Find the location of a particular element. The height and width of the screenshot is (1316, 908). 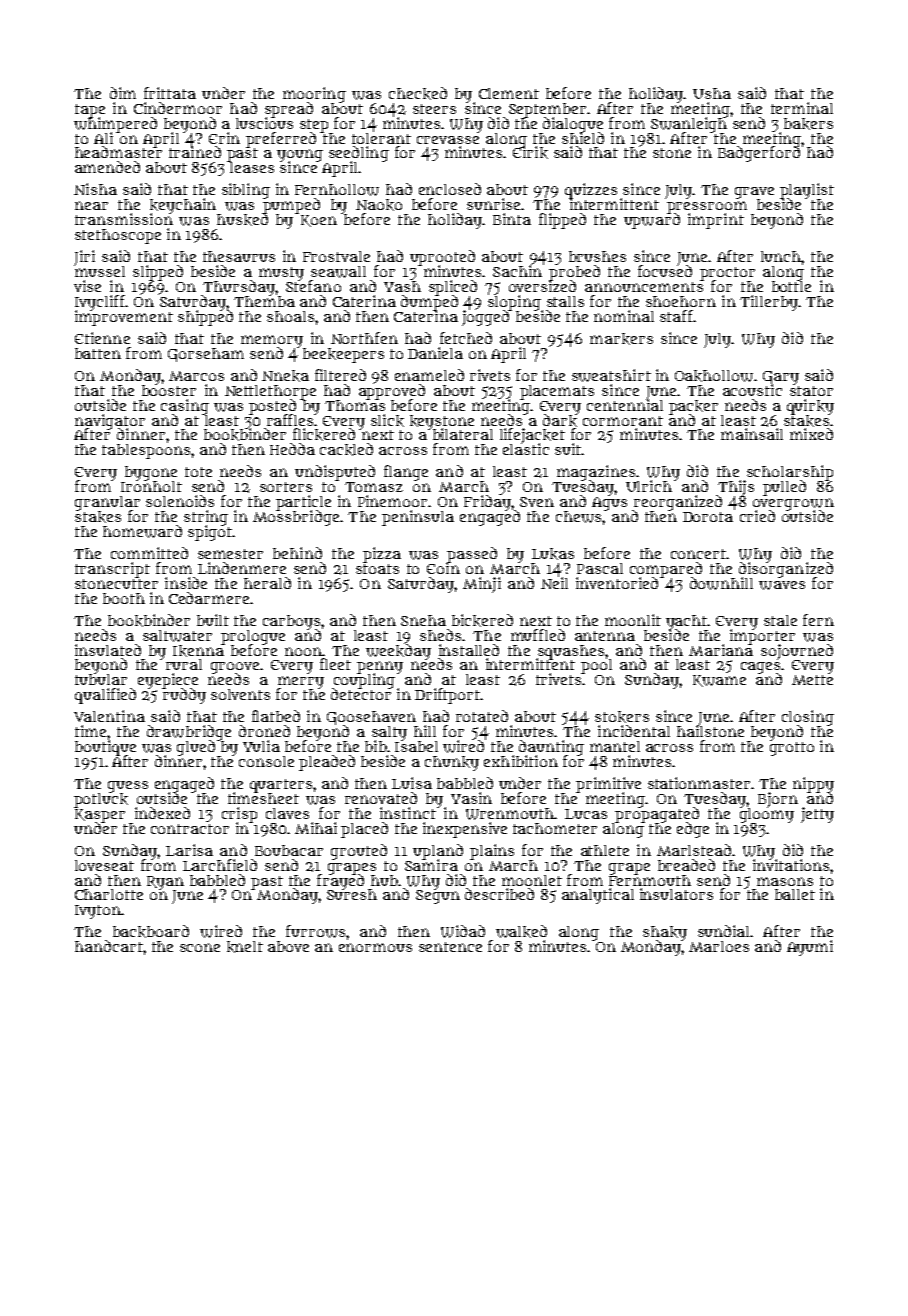

Marlstead is located at coordinates (694, 850).
